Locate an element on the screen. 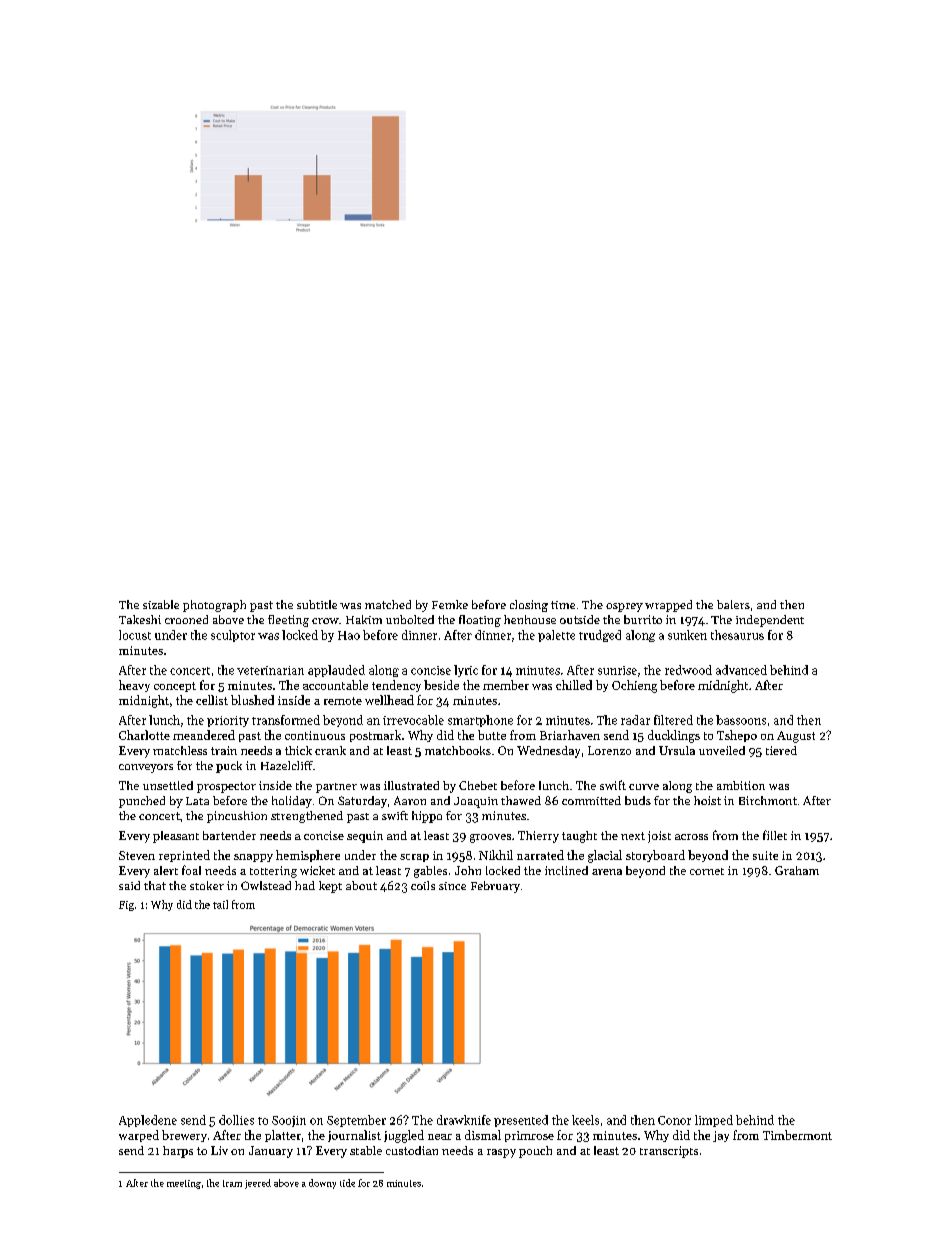 The image size is (952, 1233). Timbermont is located at coordinates (797, 1135).
